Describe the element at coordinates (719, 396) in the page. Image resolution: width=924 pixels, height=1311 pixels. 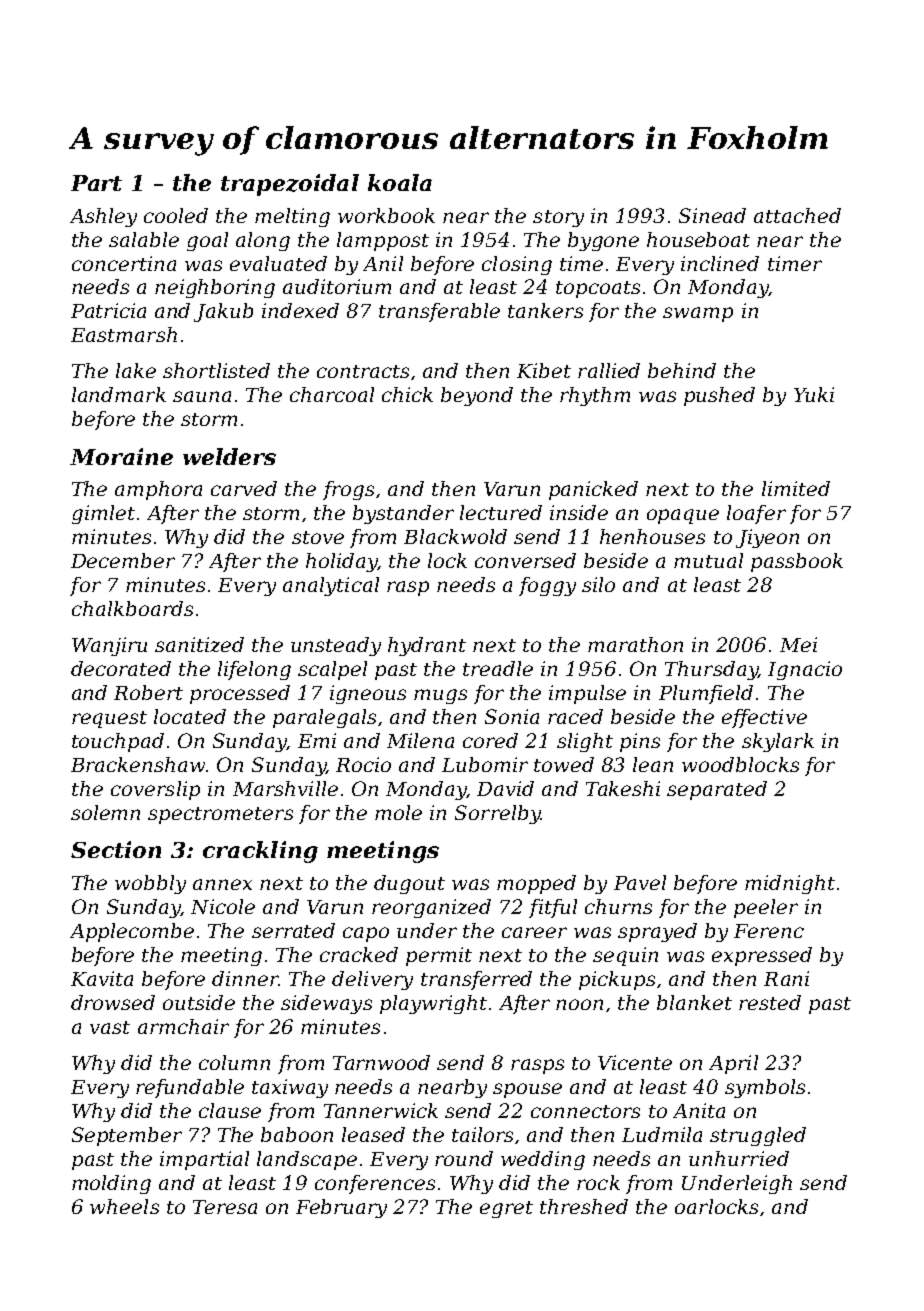
I see `pushed` at that location.
